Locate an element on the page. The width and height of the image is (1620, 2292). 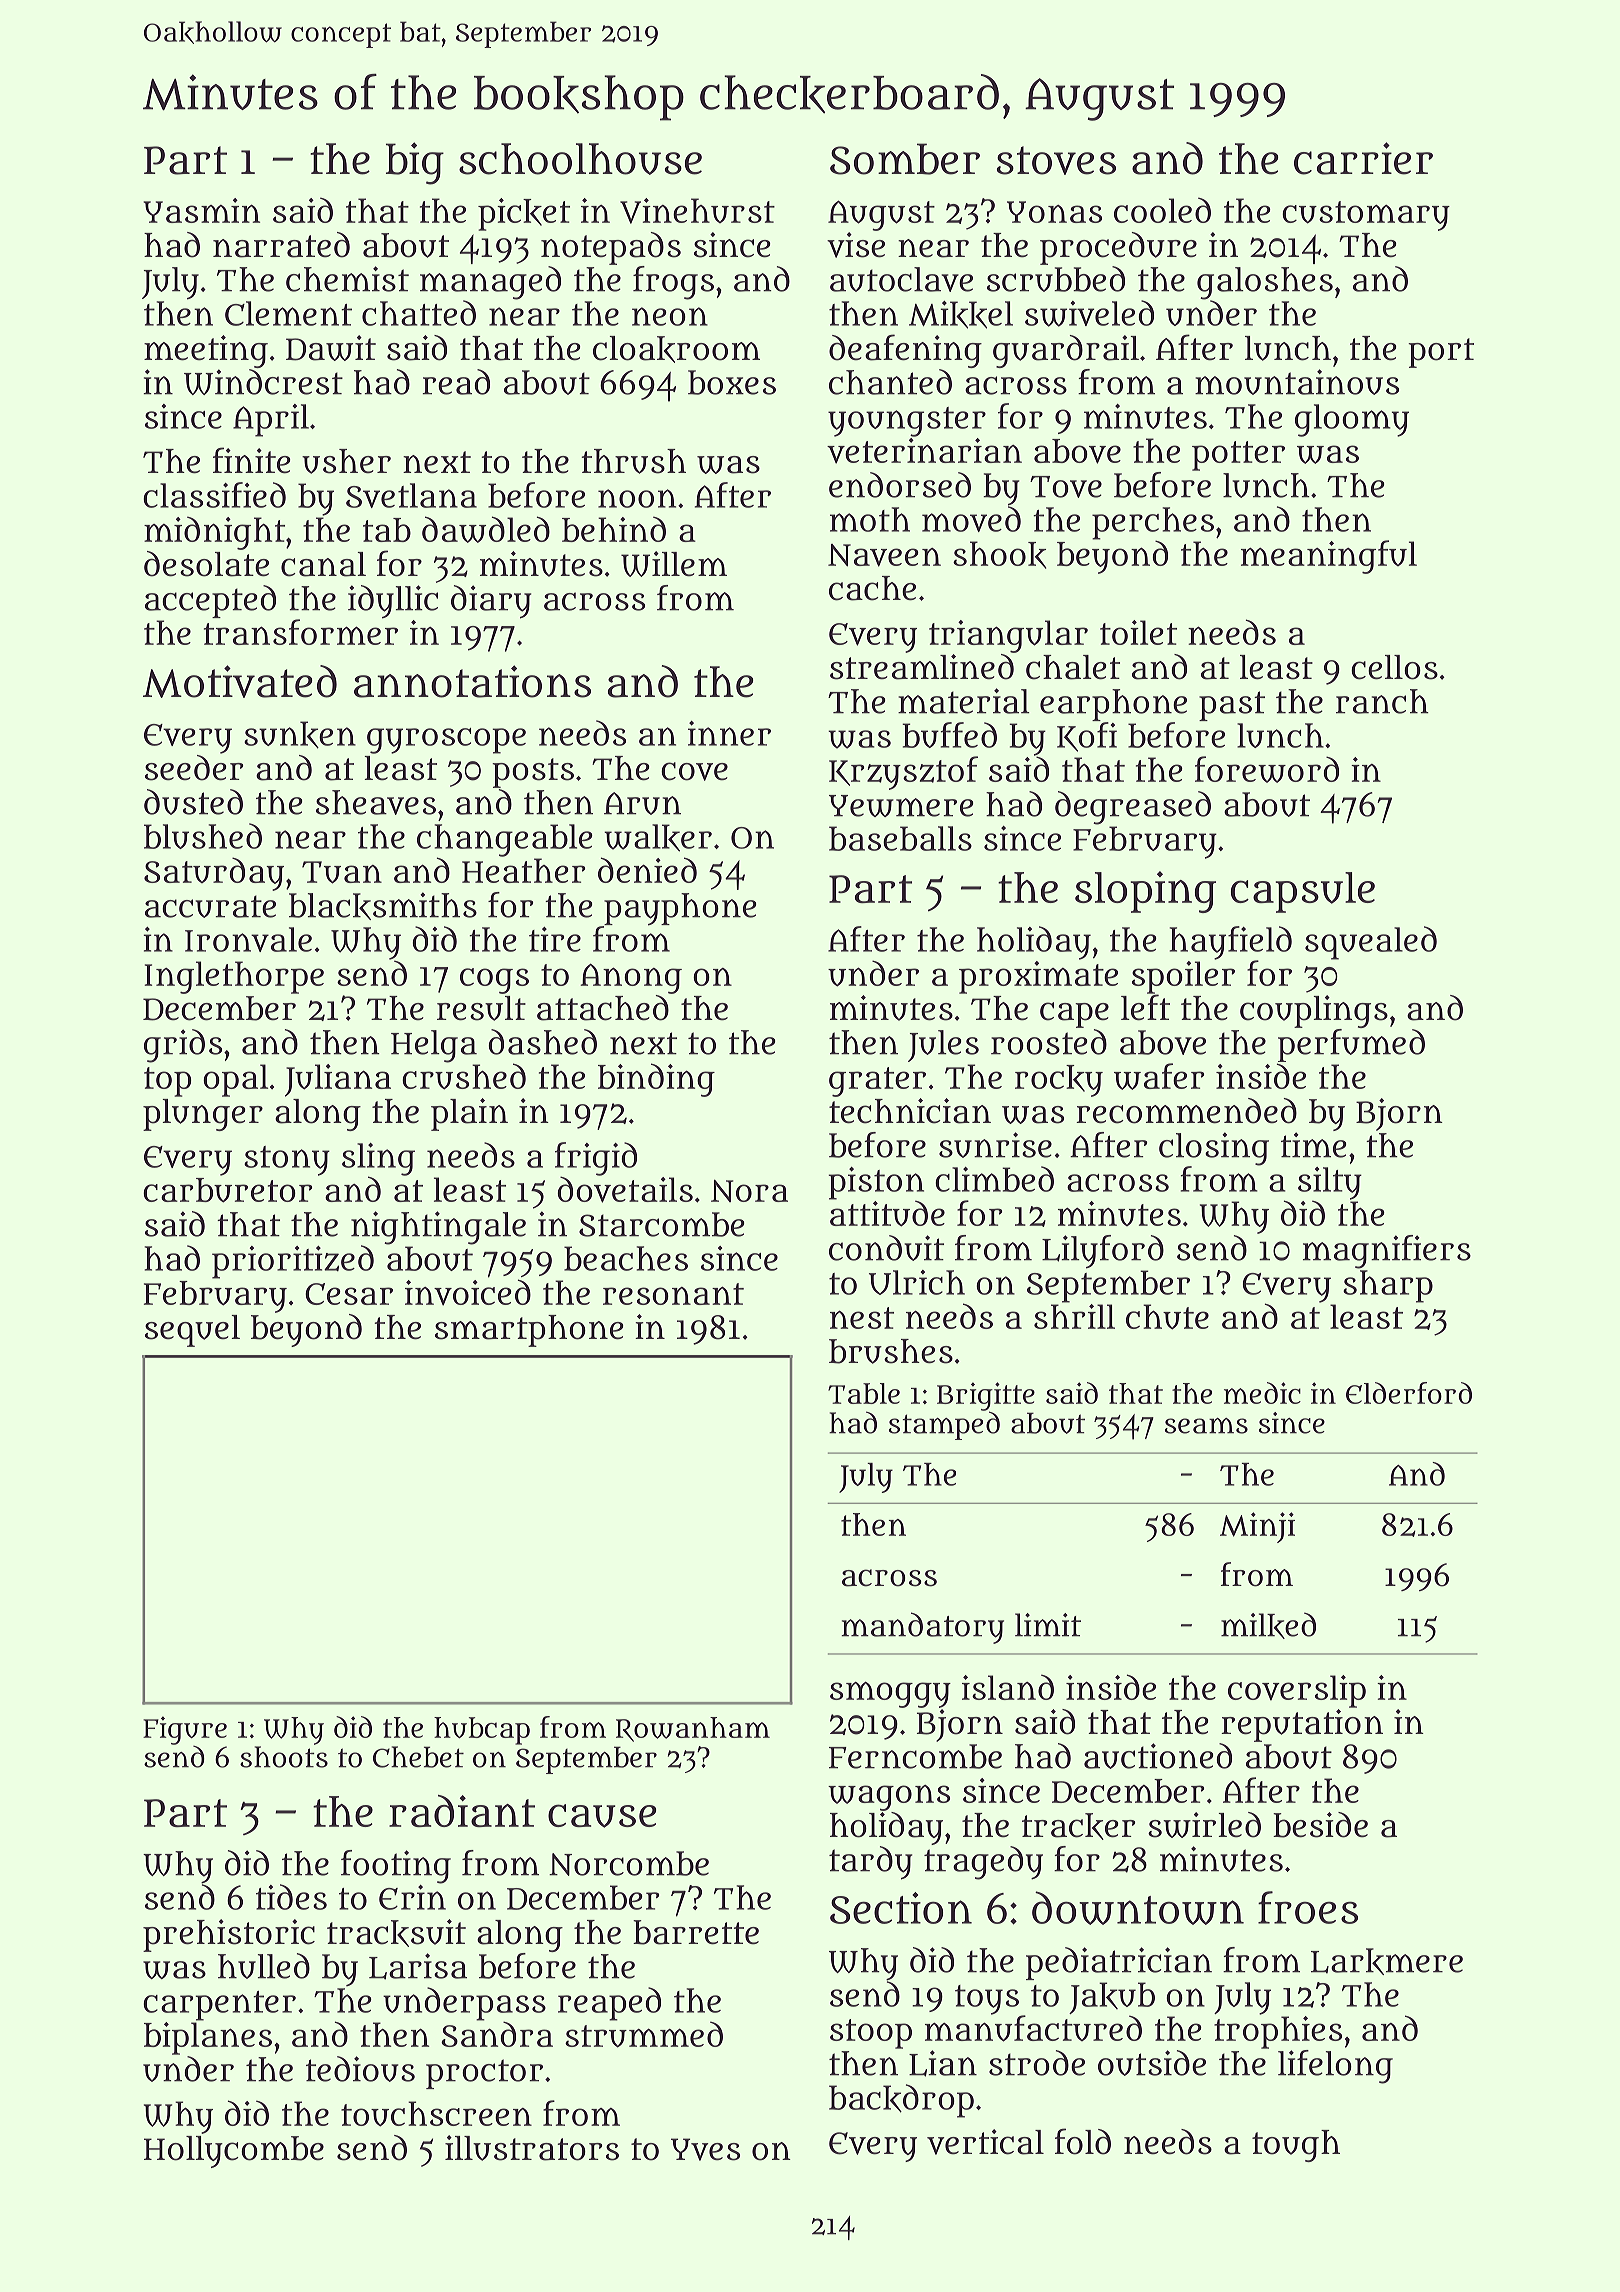
Somber is located at coordinates (905, 159).
